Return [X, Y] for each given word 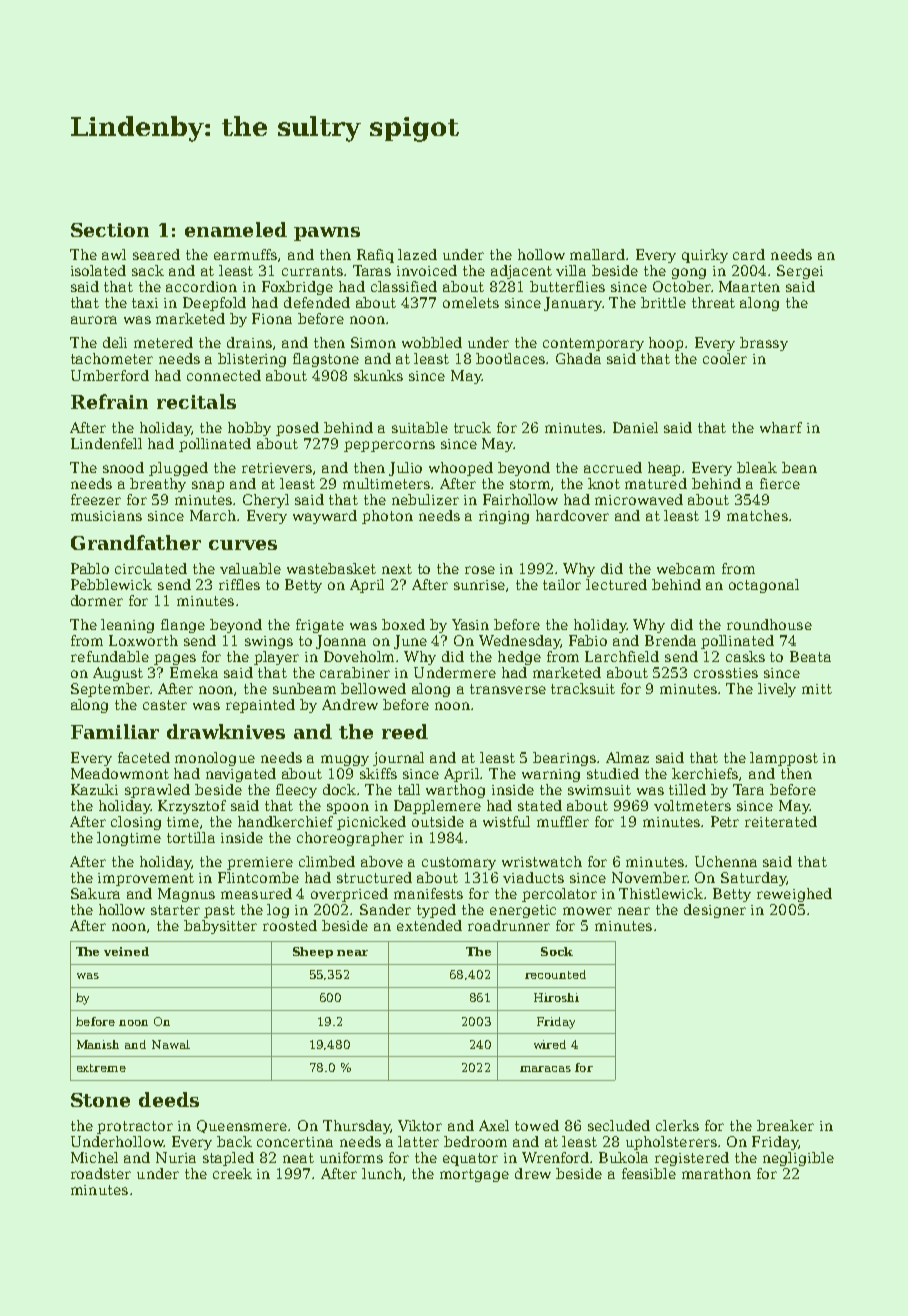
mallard [598, 254]
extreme [101, 1068]
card [749, 254]
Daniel [635, 427]
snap [208, 486]
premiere [260, 863]
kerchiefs [705, 773]
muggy [345, 760]
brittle [663, 302]
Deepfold [214, 304]
